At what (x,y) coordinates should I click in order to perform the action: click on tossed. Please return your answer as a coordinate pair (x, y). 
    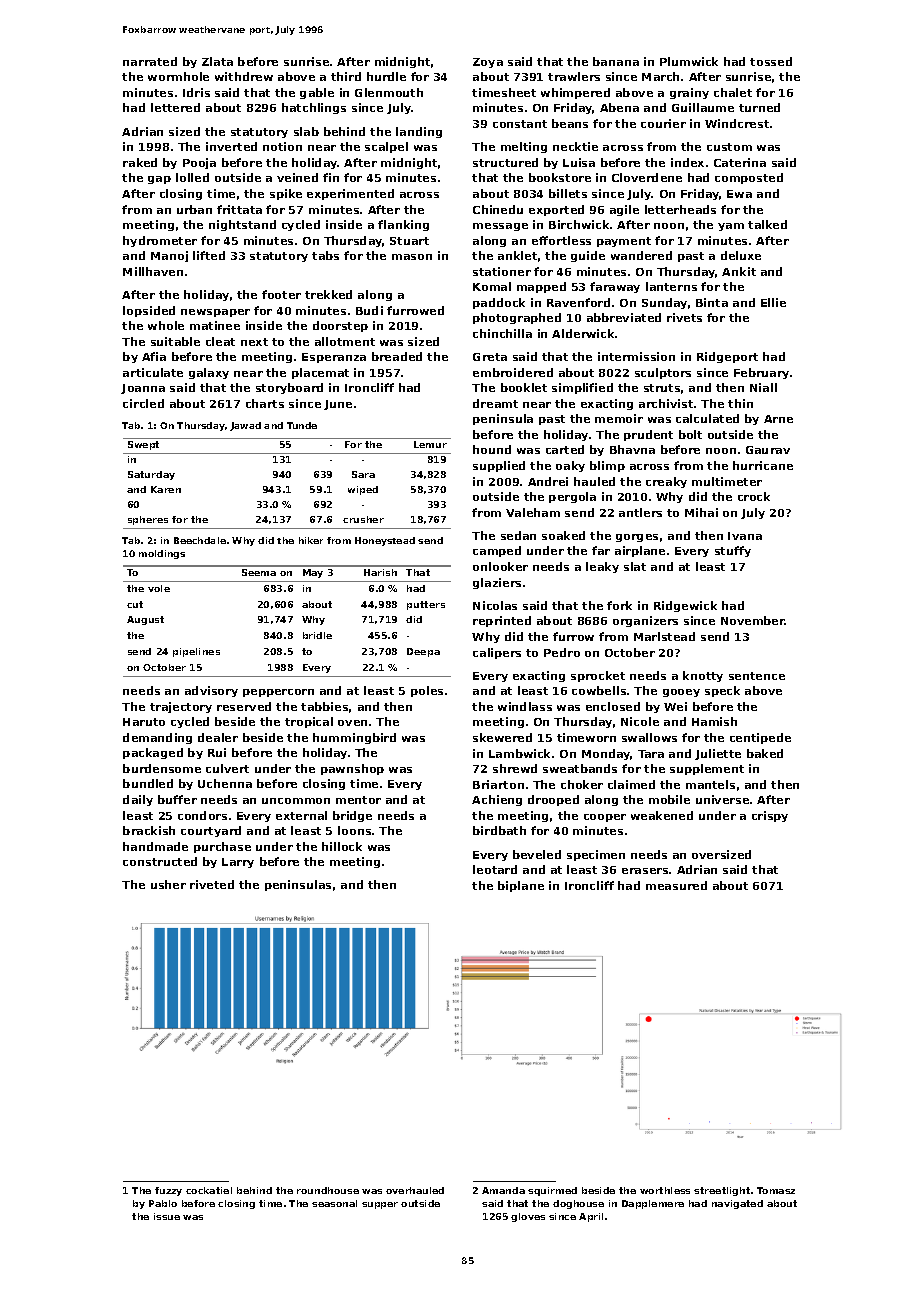
    Looking at the image, I should click on (771, 61).
